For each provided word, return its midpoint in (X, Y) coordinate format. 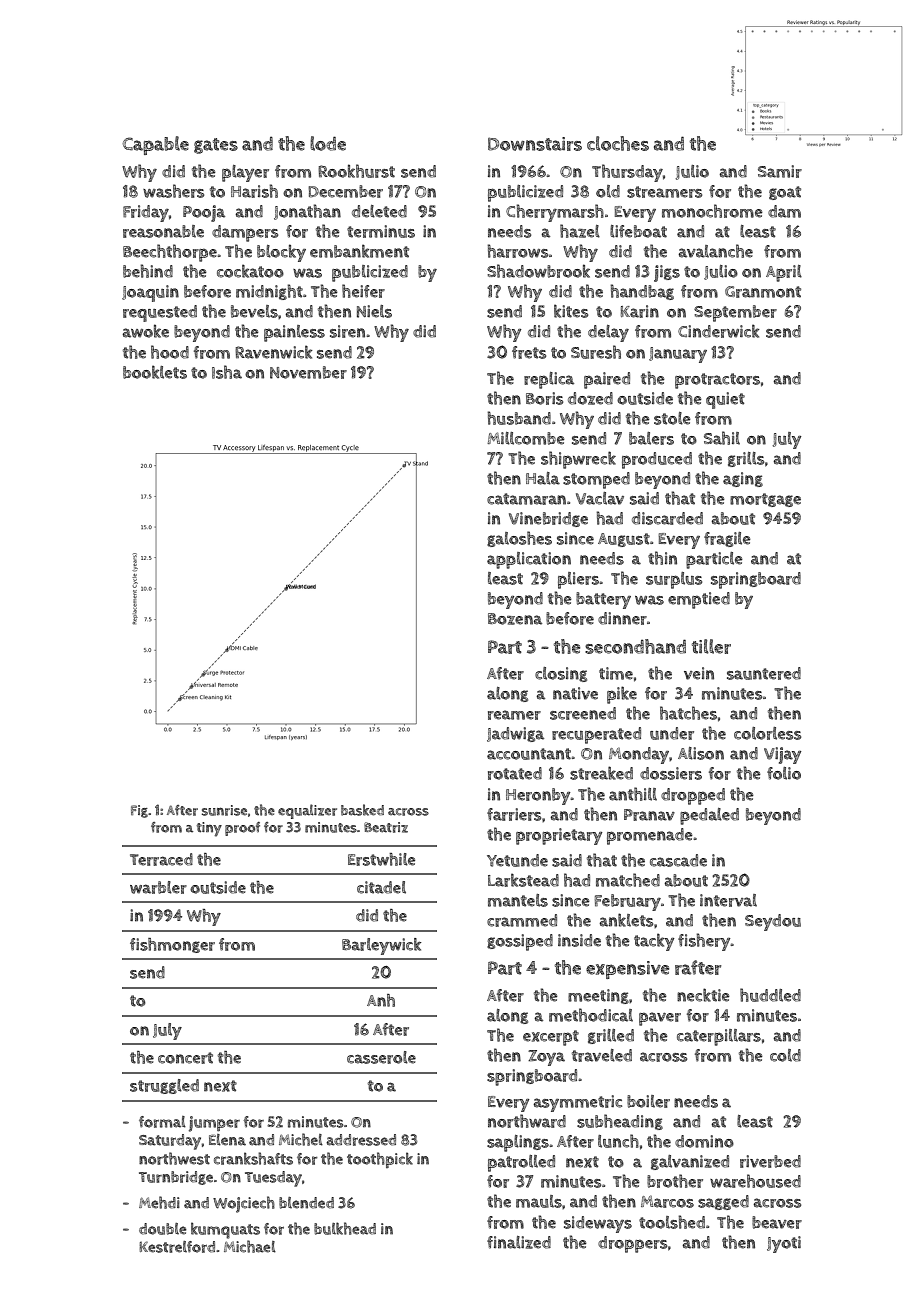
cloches (618, 143)
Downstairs (535, 144)
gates (216, 146)
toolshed (672, 1222)
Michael (250, 1246)
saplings (518, 1143)
